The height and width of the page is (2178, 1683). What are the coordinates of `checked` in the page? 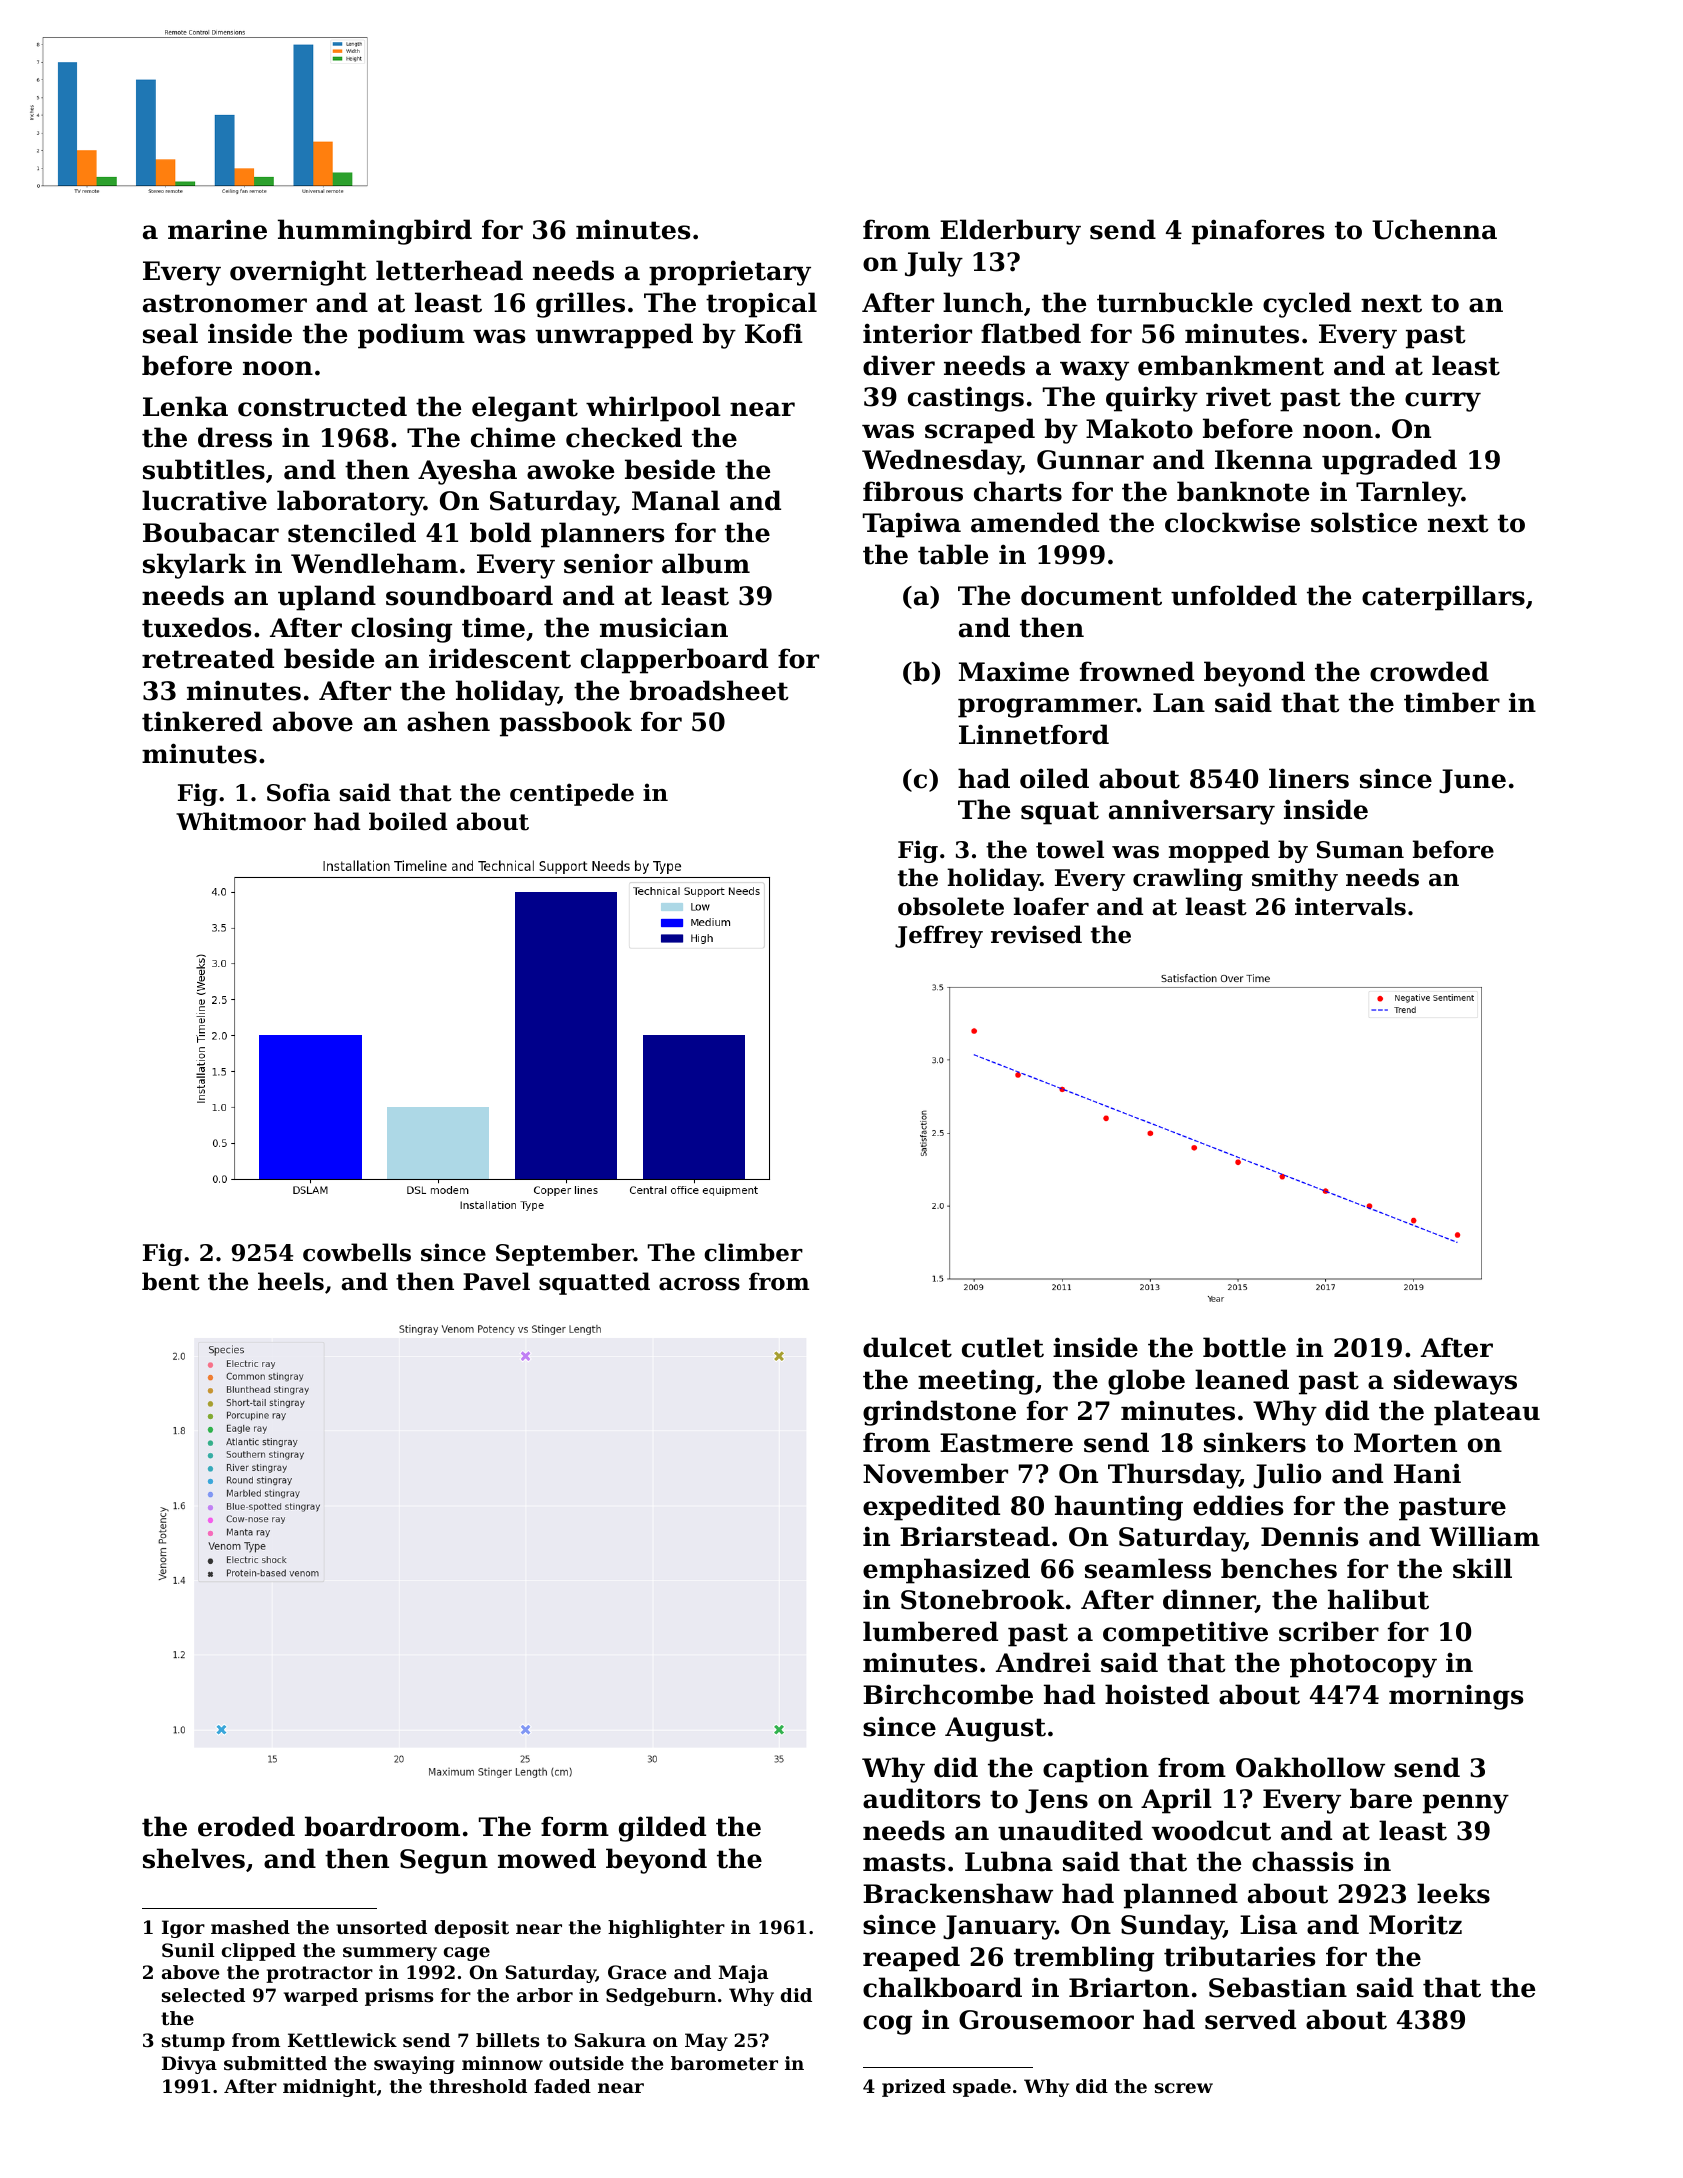 It's located at (624, 437).
